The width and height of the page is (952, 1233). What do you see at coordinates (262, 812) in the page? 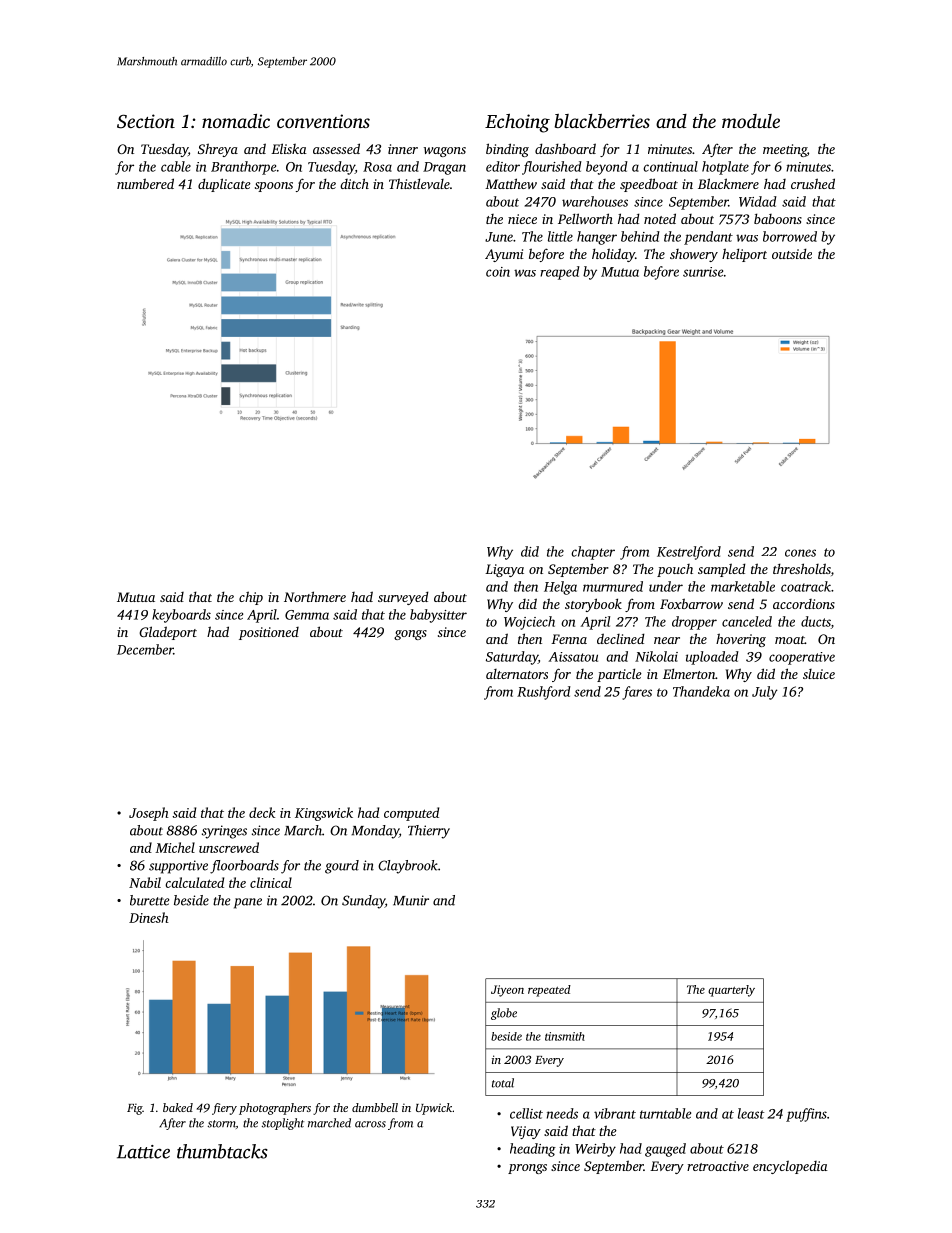
I see `deck` at bounding box center [262, 812].
